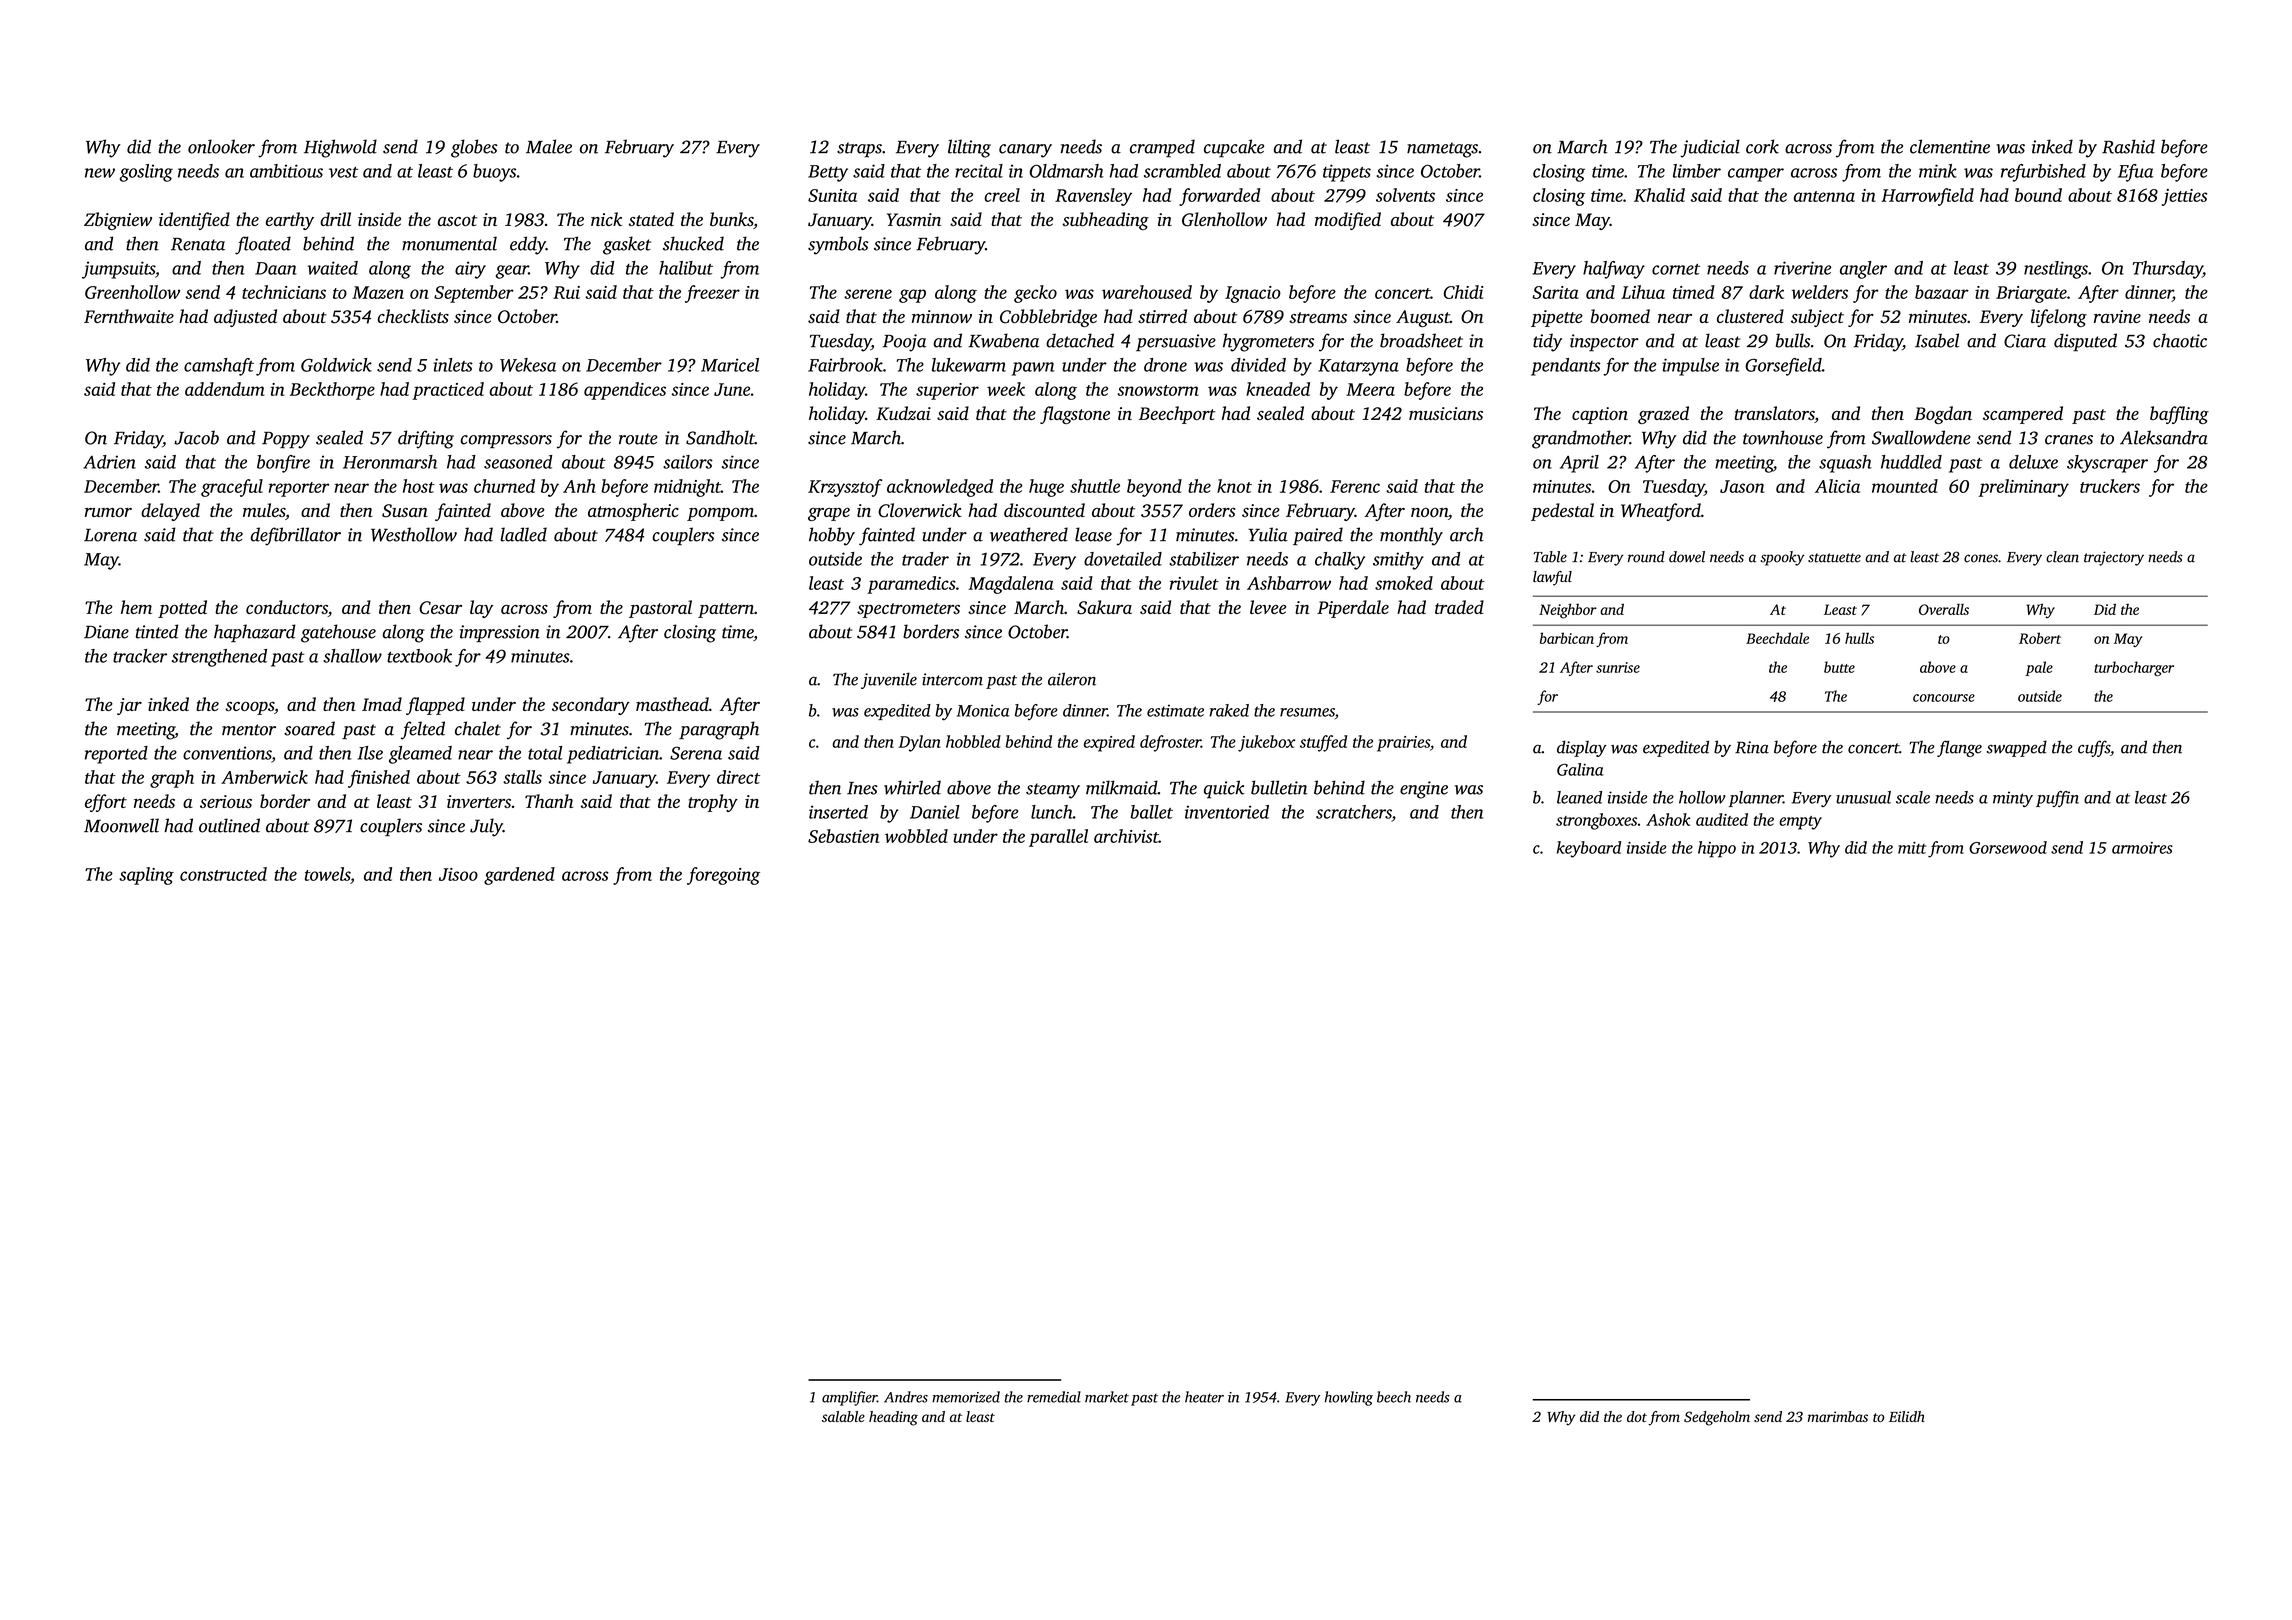 This page has width=2292, height=1620. I want to click on Adrien, so click(109, 462).
